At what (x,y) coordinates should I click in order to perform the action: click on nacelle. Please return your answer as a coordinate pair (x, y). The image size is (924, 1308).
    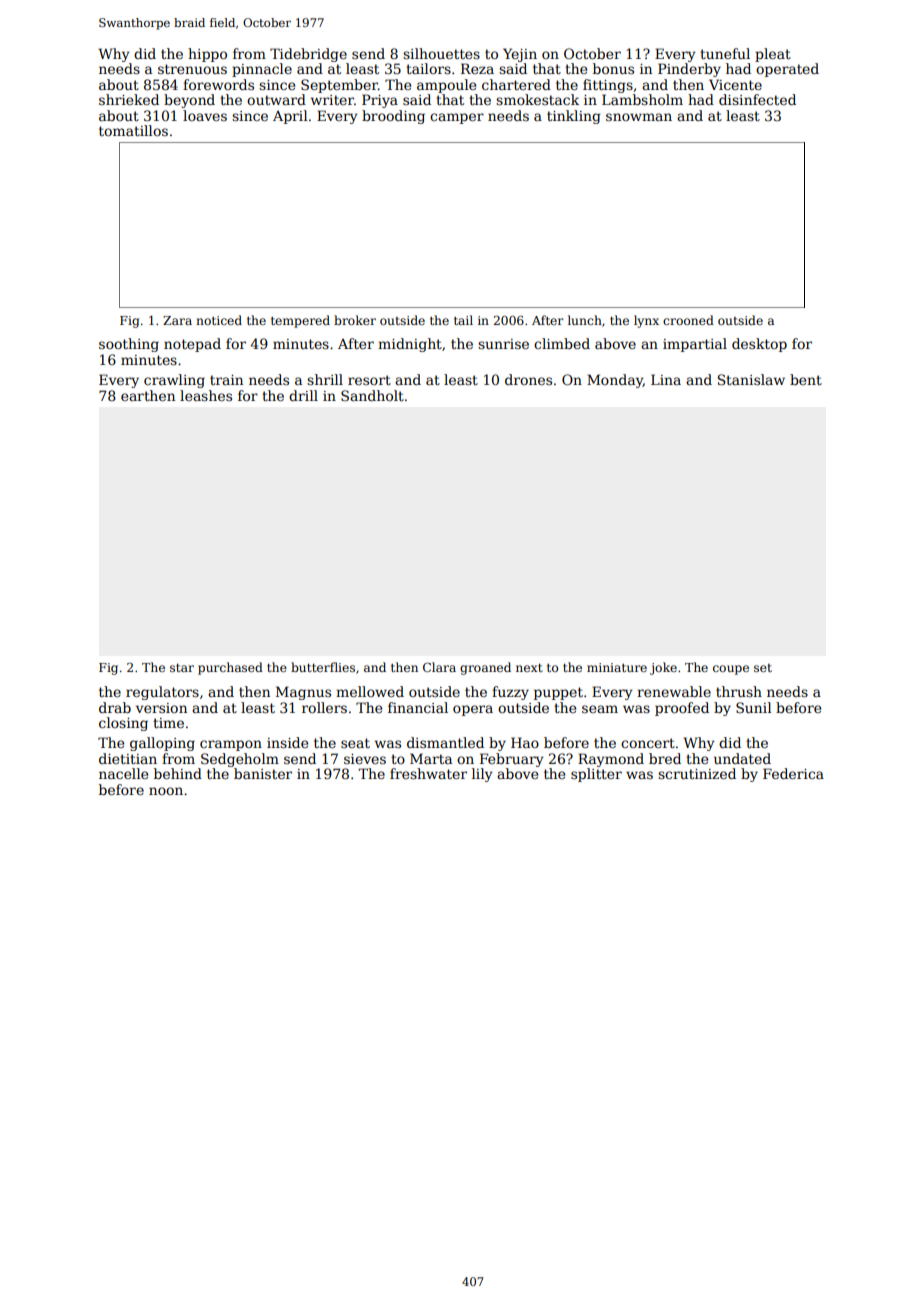
    Looking at the image, I should click on (123, 773).
